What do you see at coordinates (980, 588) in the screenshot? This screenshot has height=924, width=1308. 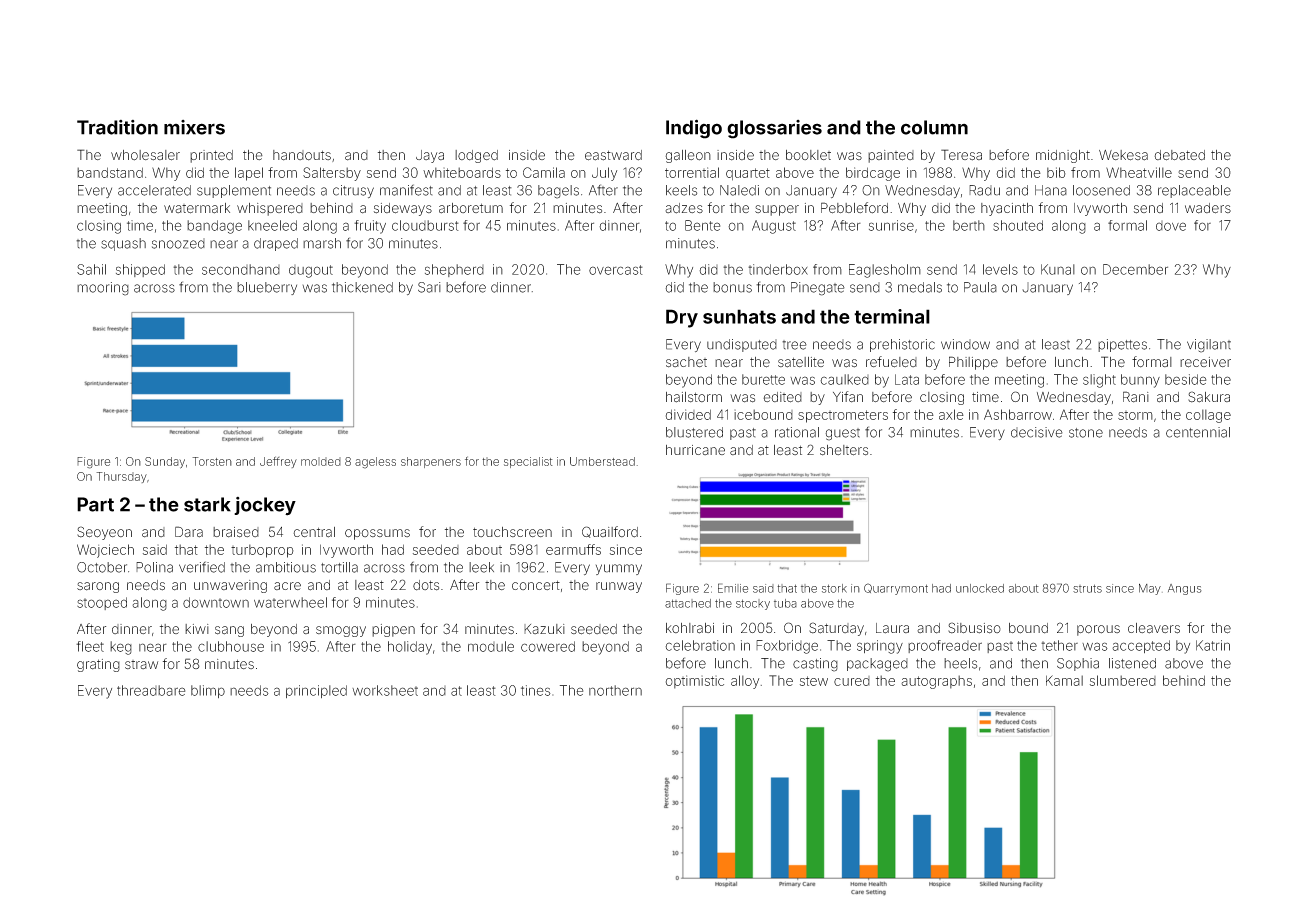 I see `unlocked` at bounding box center [980, 588].
